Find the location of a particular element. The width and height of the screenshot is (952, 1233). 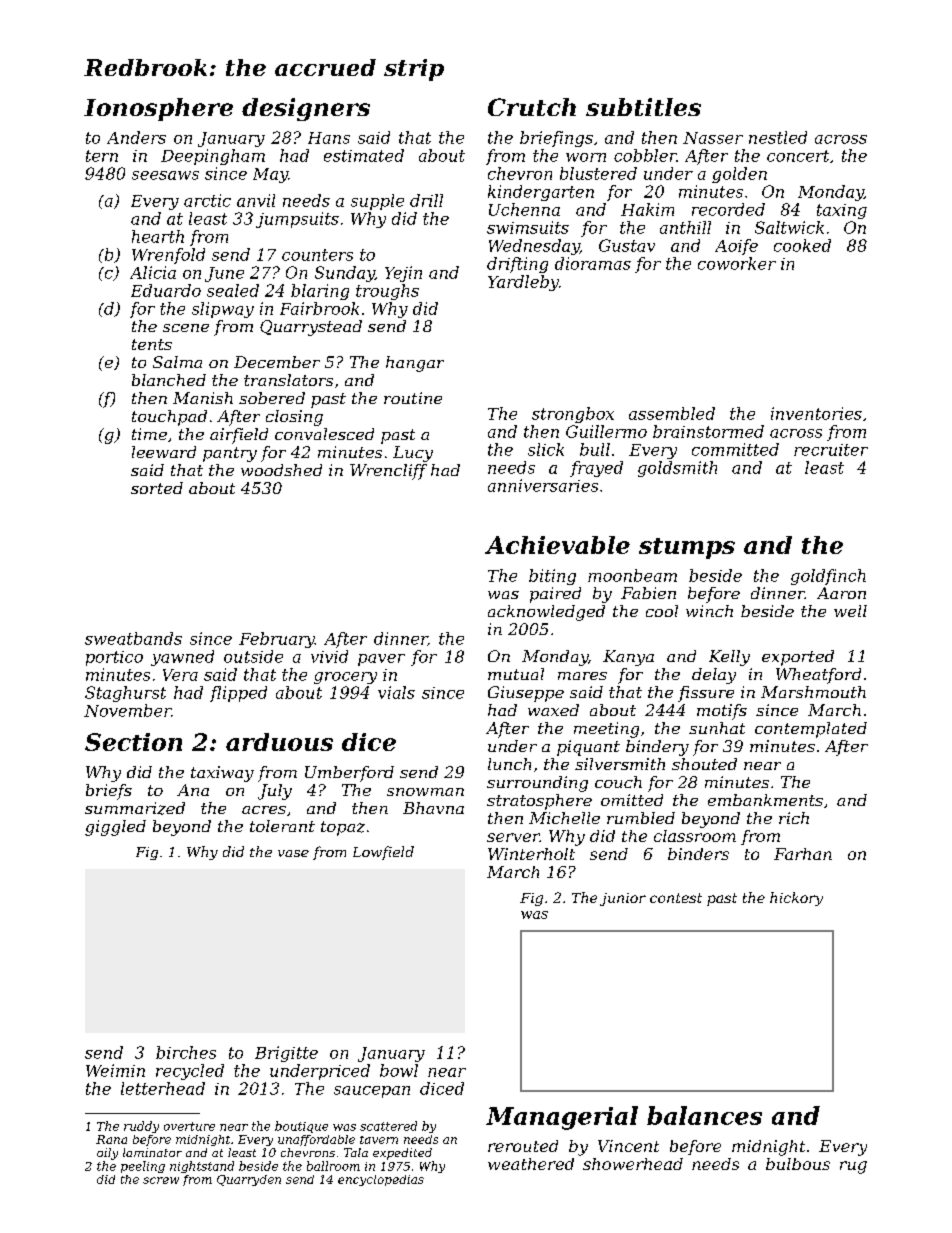

coworker is located at coordinates (737, 263).
